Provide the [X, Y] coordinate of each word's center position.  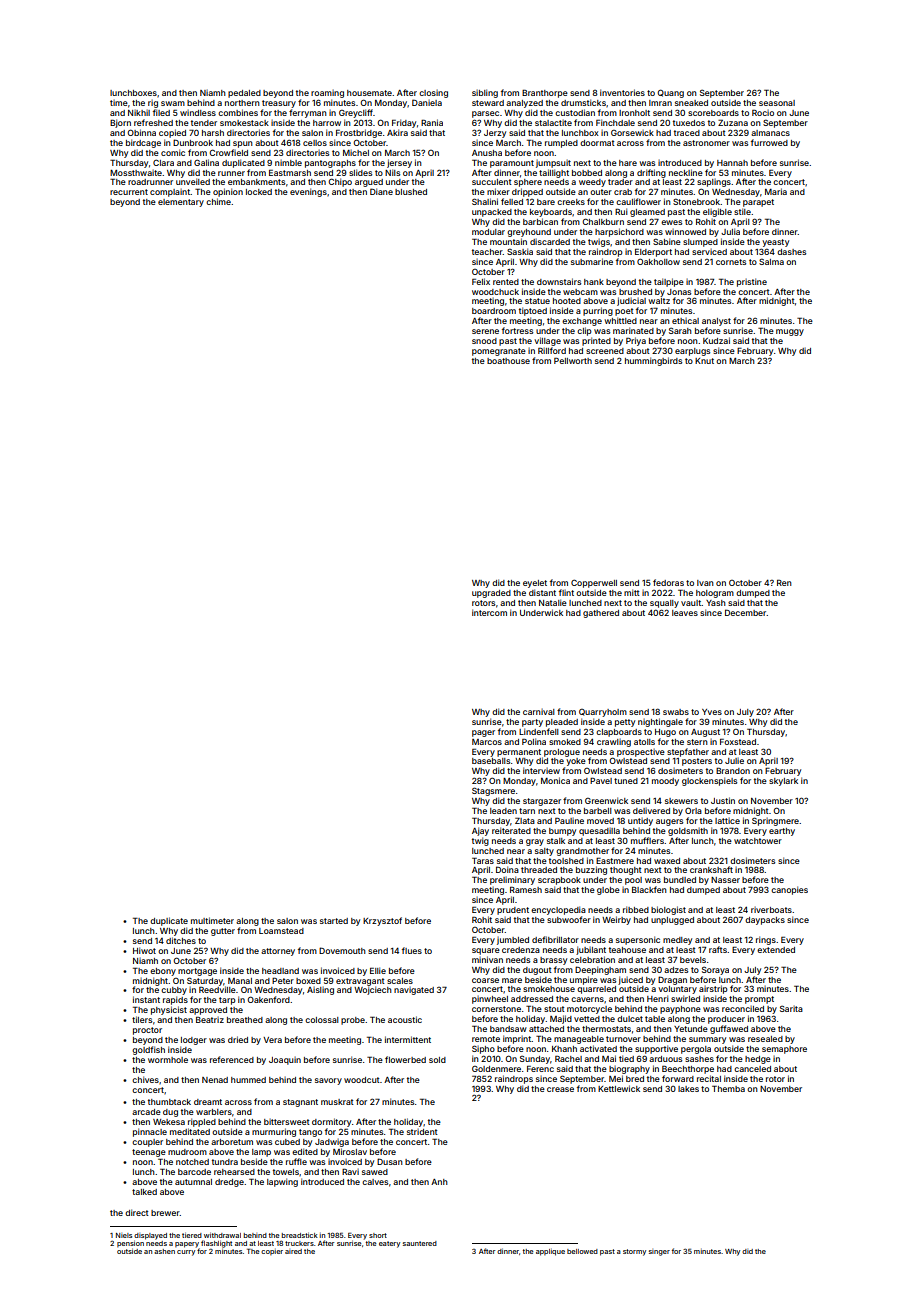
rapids [175, 1000]
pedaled [244, 94]
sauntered [420, 1243]
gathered [601, 614]
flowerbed [405, 1059]
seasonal [777, 103]
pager [483, 733]
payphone [680, 1010]
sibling [485, 93]
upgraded [491, 594]
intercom [489, 612]
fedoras [668, 582]
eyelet [535, 584]
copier [272, 1252]
